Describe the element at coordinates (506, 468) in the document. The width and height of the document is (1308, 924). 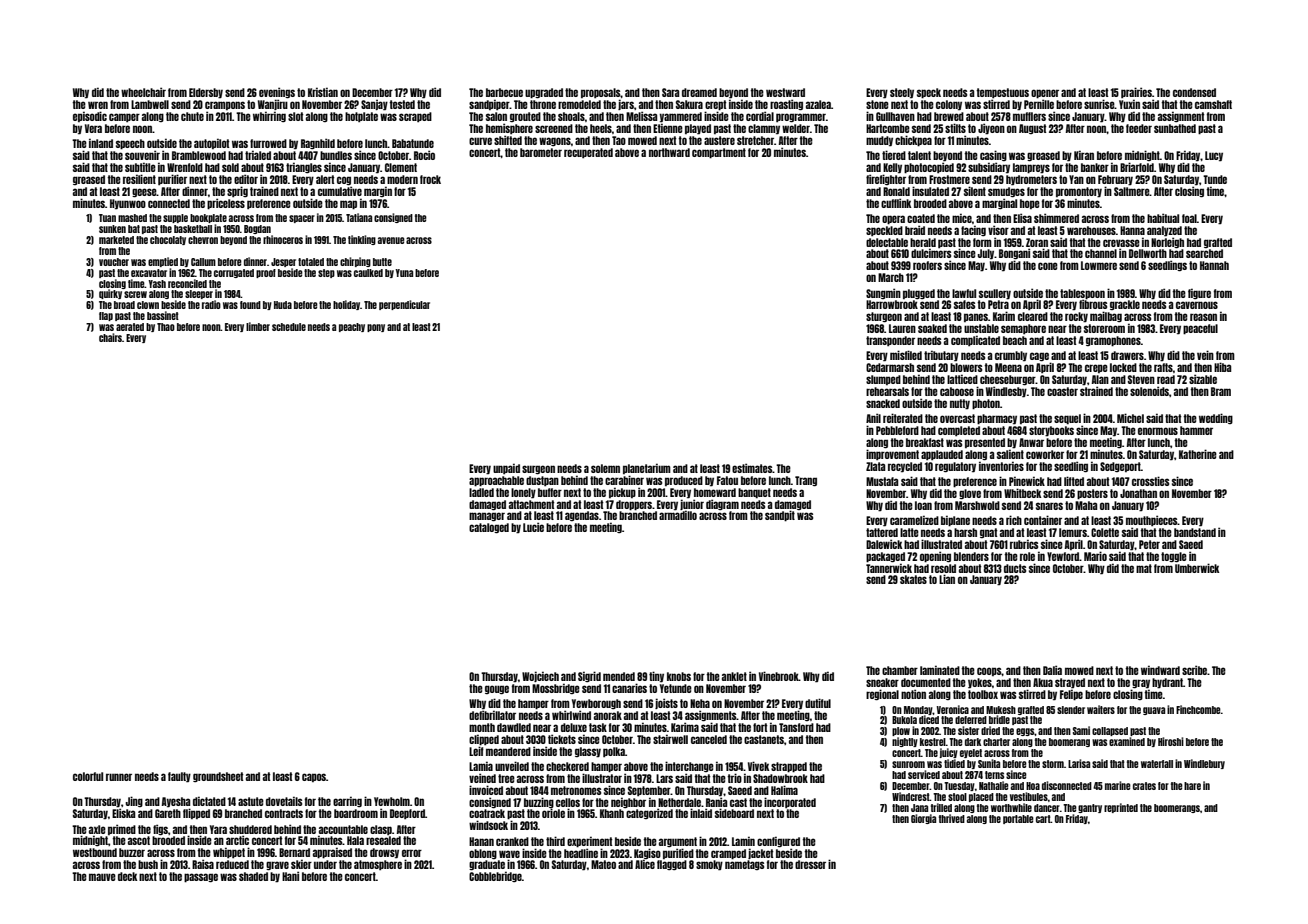
I see `unpaid` at that location.
